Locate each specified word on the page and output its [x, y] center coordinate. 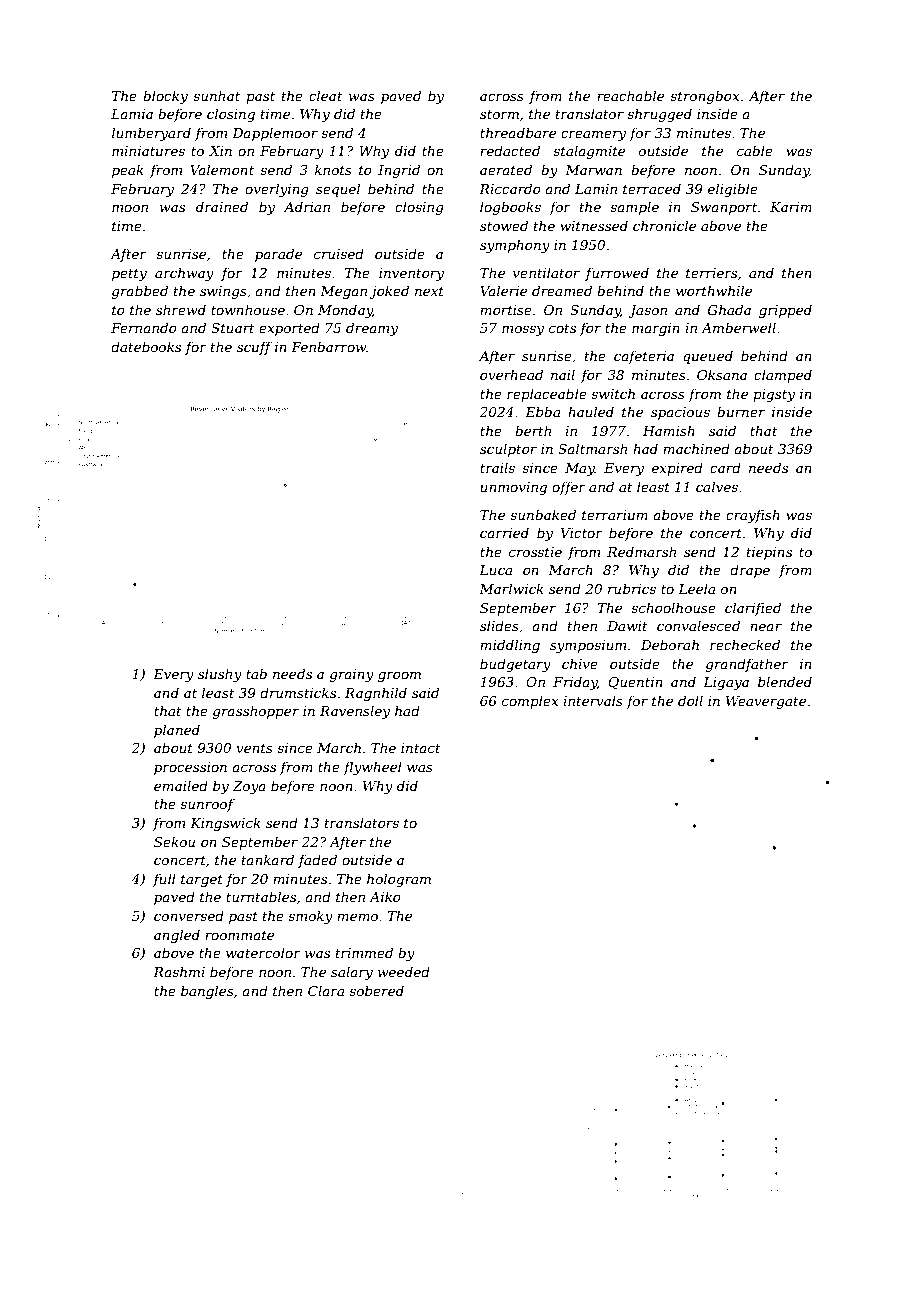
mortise [506, 310]
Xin [220, 151]
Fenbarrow [329, 346]
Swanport [724, 208]
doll [690, 700]
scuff [254, 348]
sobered [376, 990]
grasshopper [256, 712]
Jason [647, 311]
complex [530, 702]
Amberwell [738, 327]
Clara [326, 990]
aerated [506, 169]
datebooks [146, 346]
